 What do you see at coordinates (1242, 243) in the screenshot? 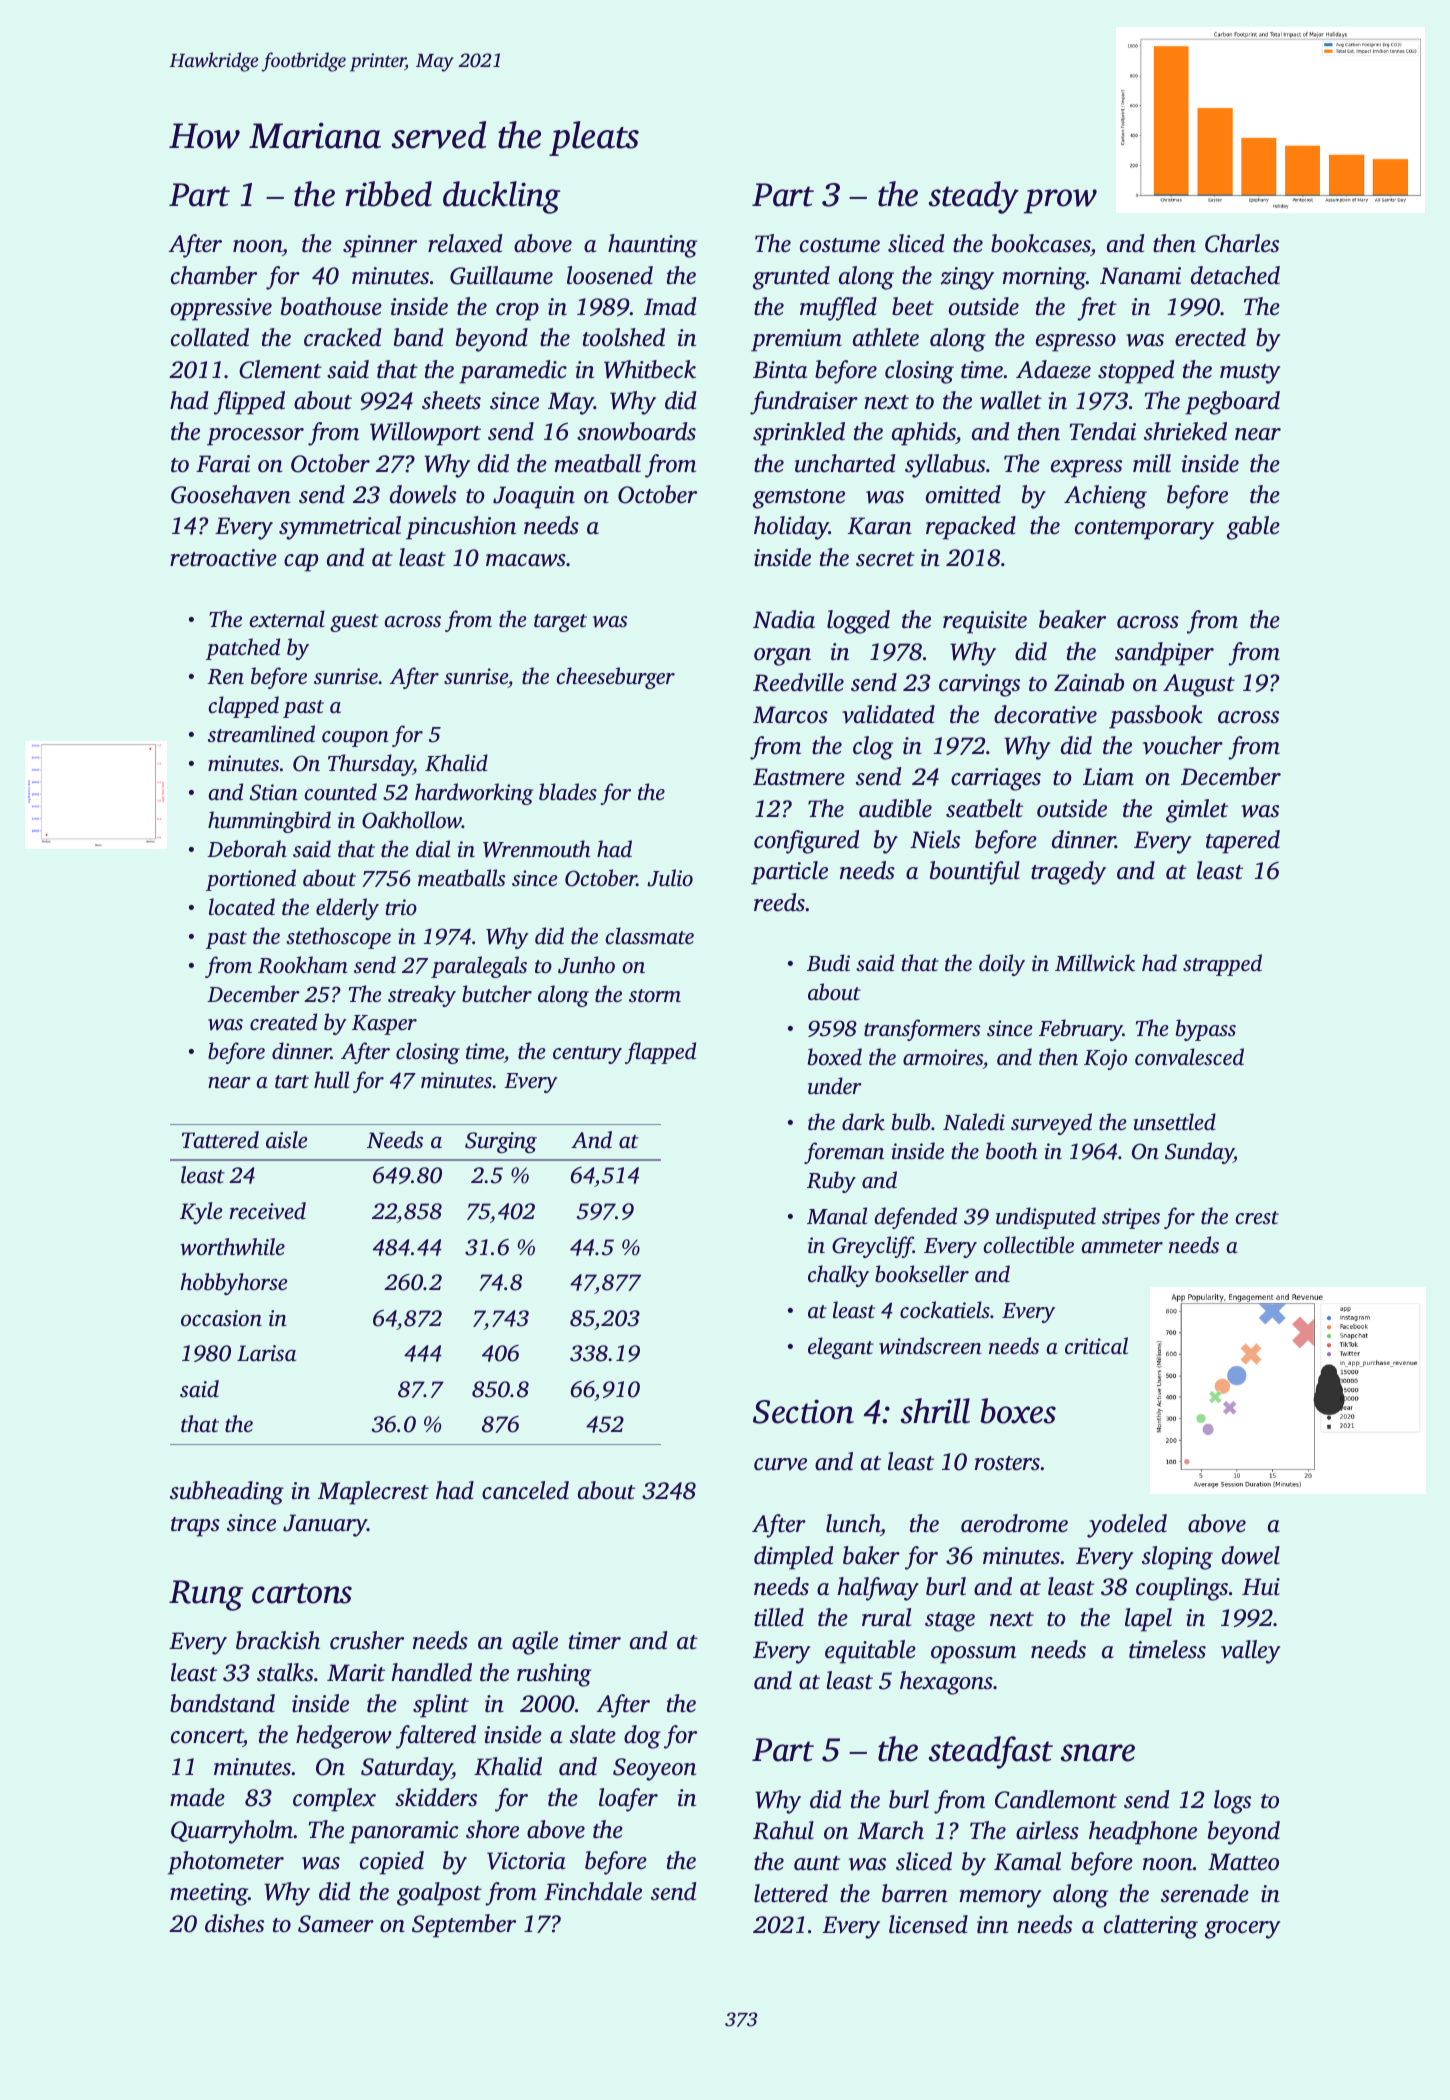
I see `Charles` at bounding box center [1242, 243].
